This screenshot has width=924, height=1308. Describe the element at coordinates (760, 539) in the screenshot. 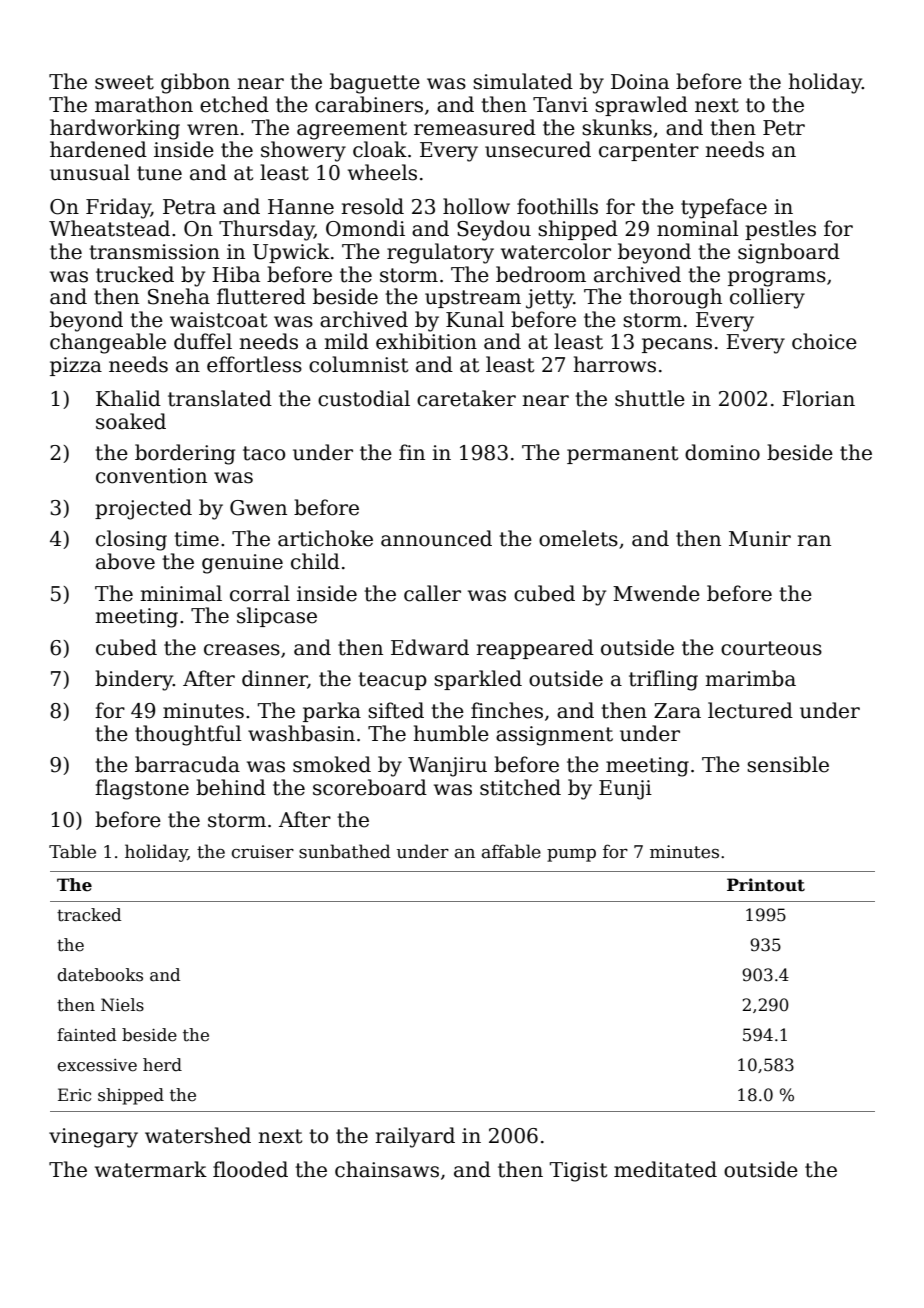

I see `Munir` at that location.
